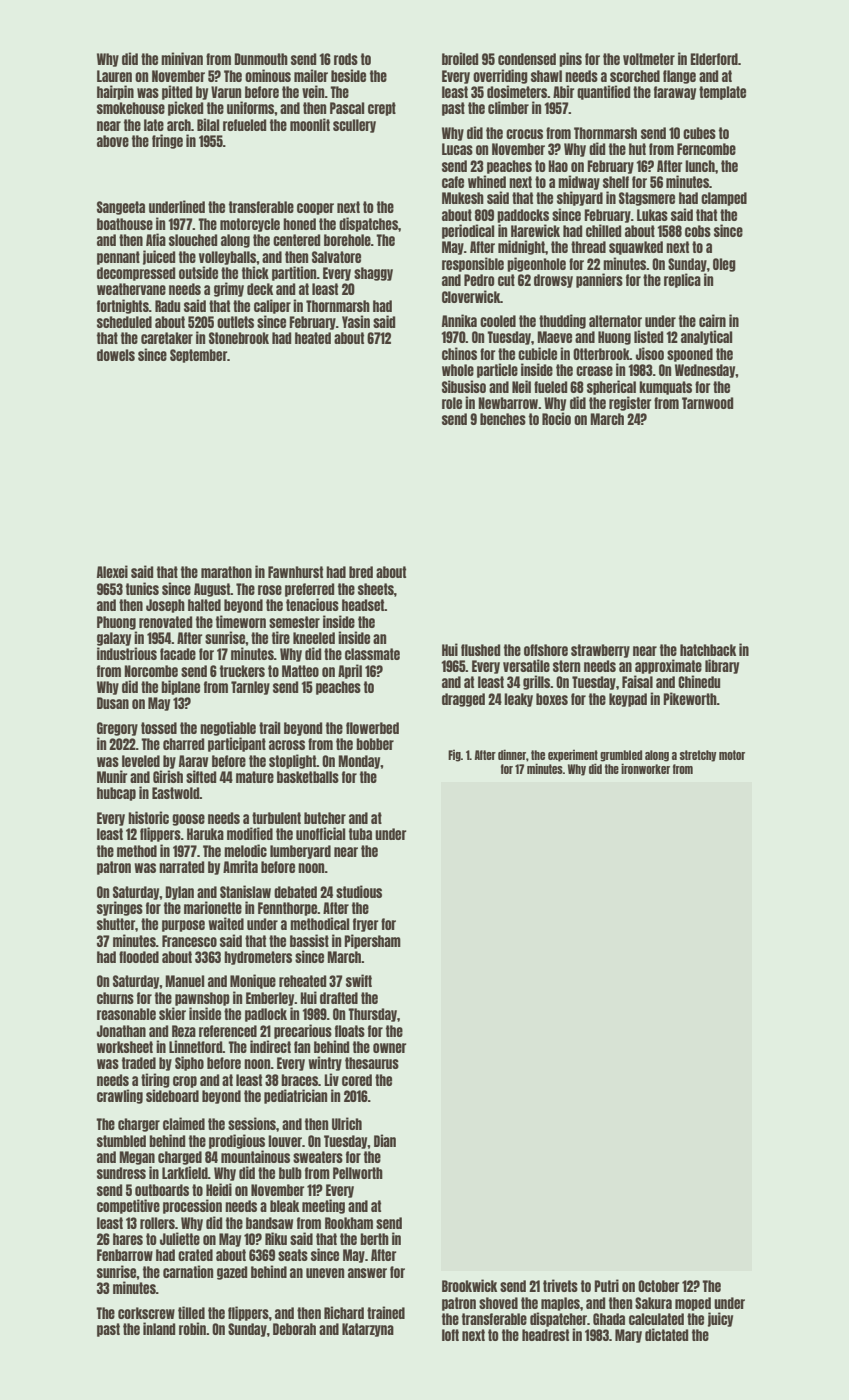 Image resolution: width=849 pixels, height=1400 pixels. What do you see at coordinates (545, 1335) in the page?
I see `headrest` at bounding box center [545, 1335].
